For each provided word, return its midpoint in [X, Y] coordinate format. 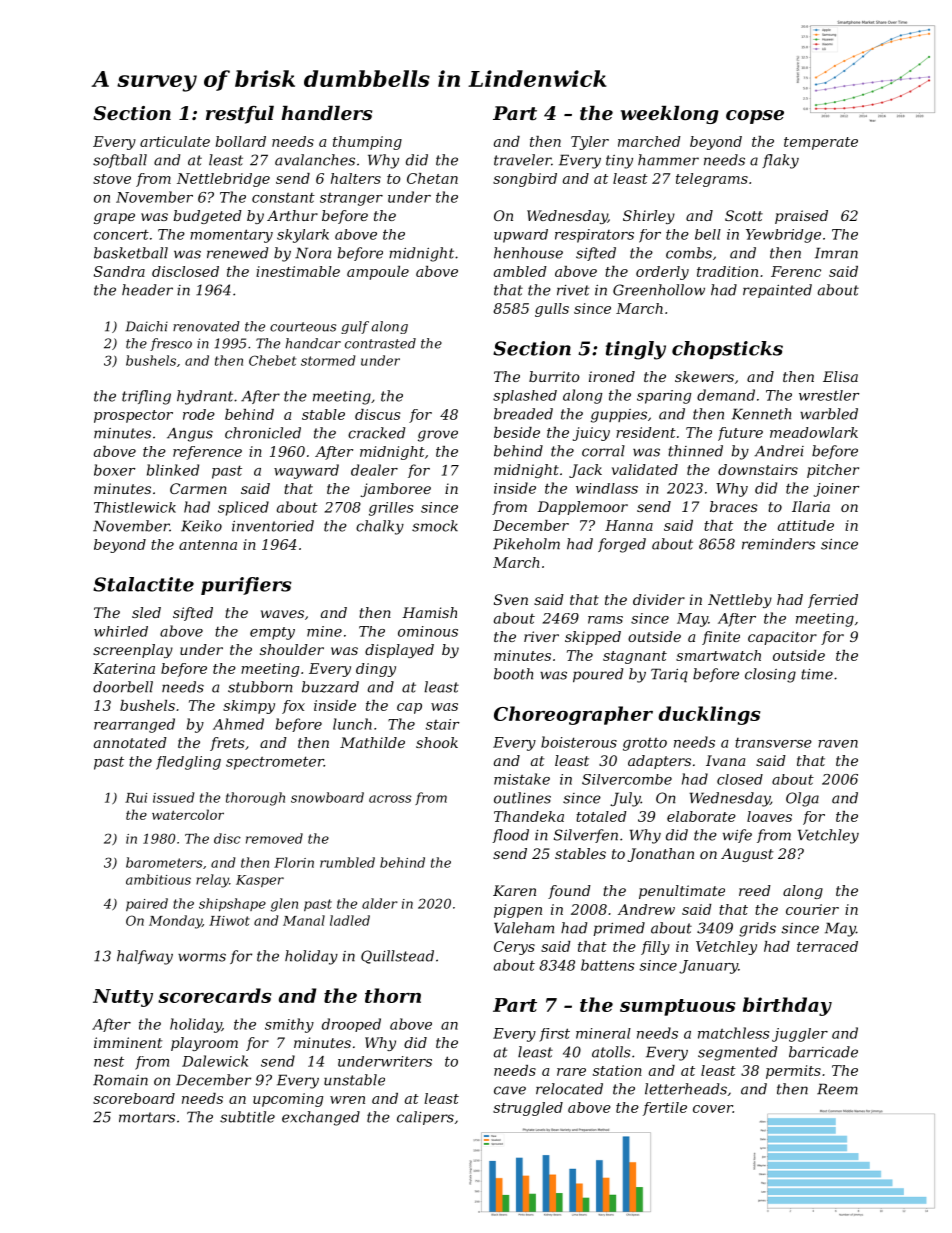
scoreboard [134, 1098]
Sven [511, 599]
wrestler [829, 395]
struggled [528, 1109]
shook [437, 742]
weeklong [670, 115]
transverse [773, 743]
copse [755, 117]
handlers [326, 113]
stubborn [260, 687]
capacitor [782, 638]
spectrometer [275, 763]
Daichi [146, 326]
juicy [591, 434]
